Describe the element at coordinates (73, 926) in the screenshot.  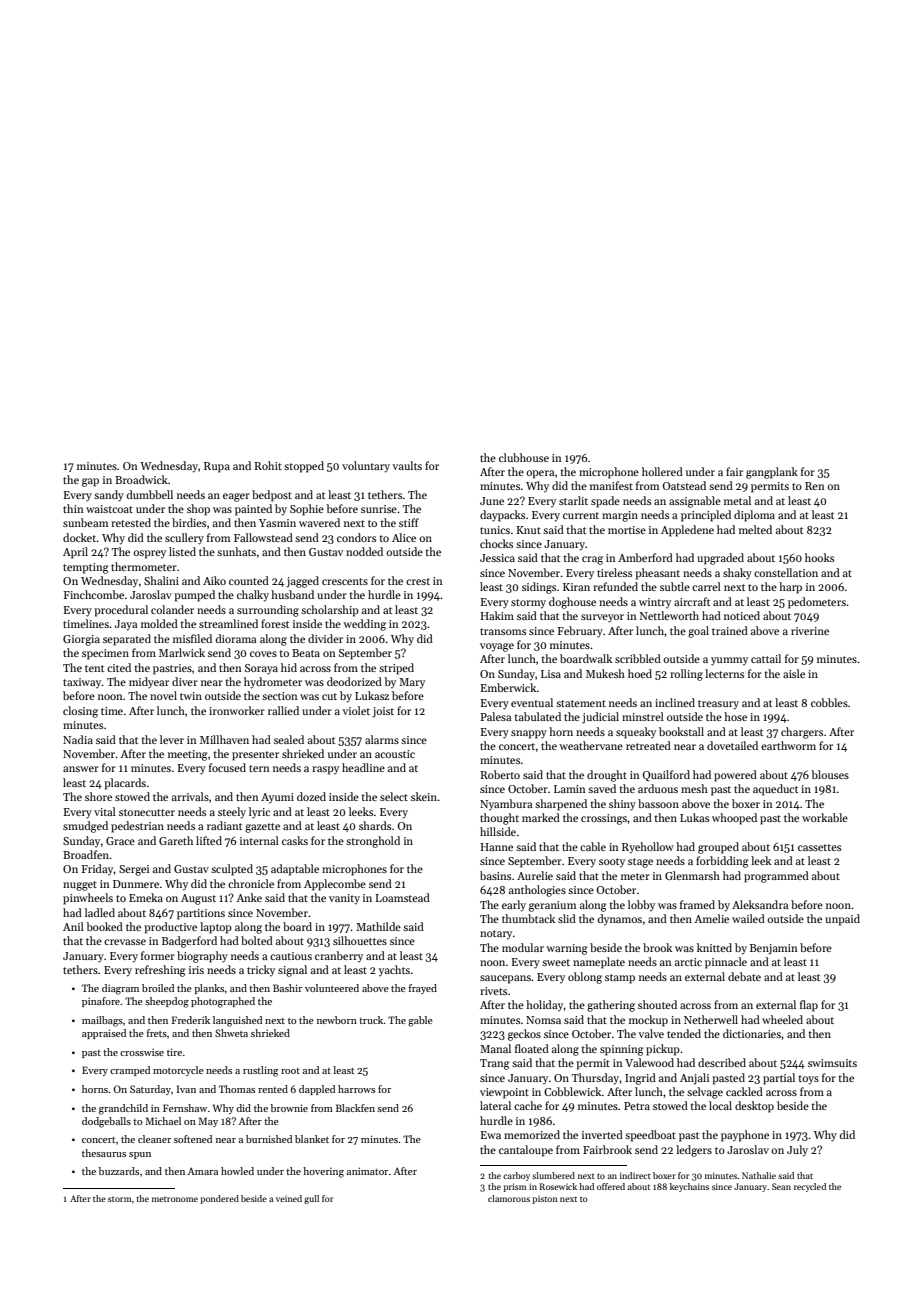
I see `Anil` at that location.
